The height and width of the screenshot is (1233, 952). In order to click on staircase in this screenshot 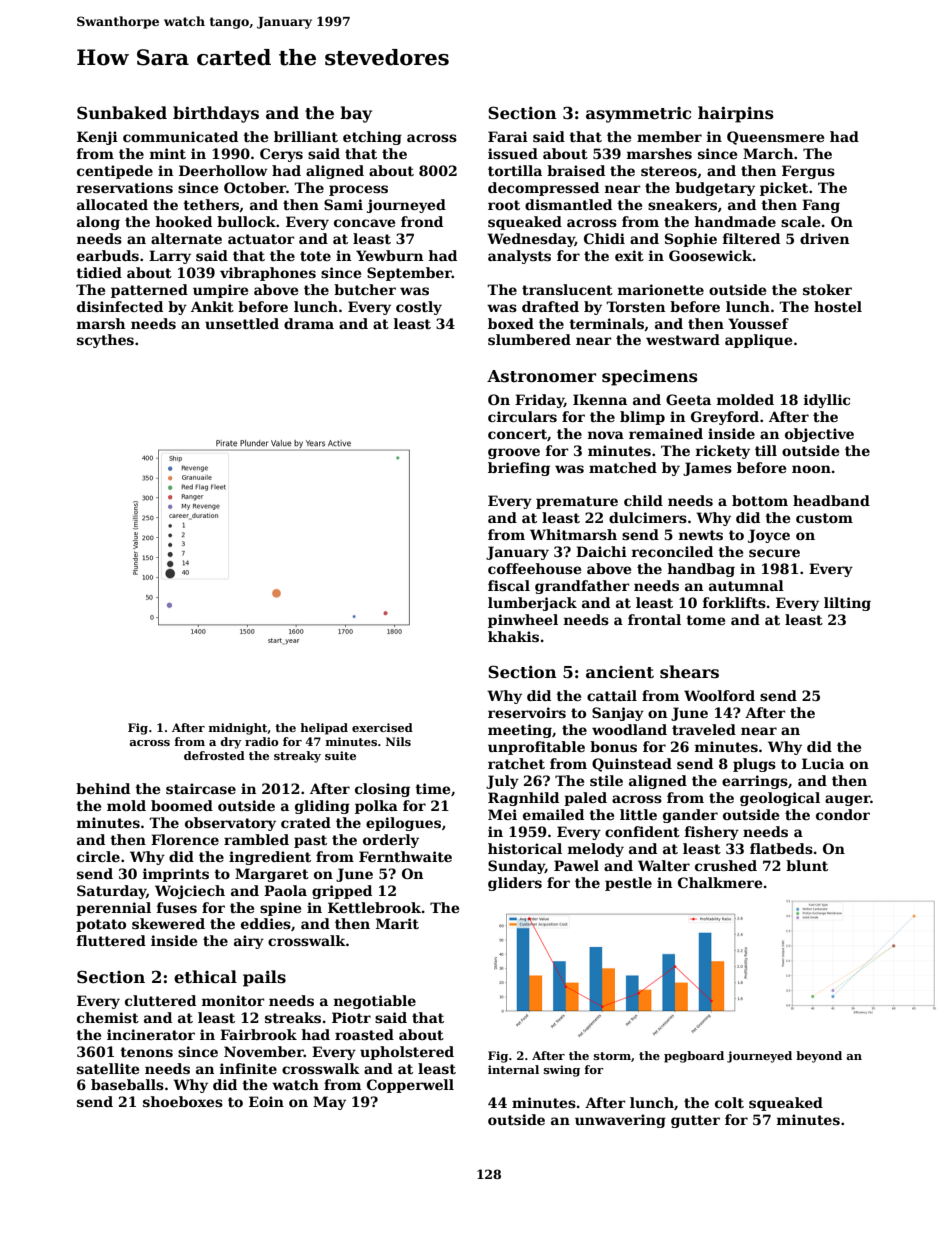, I will do `click(201, 788)`.
